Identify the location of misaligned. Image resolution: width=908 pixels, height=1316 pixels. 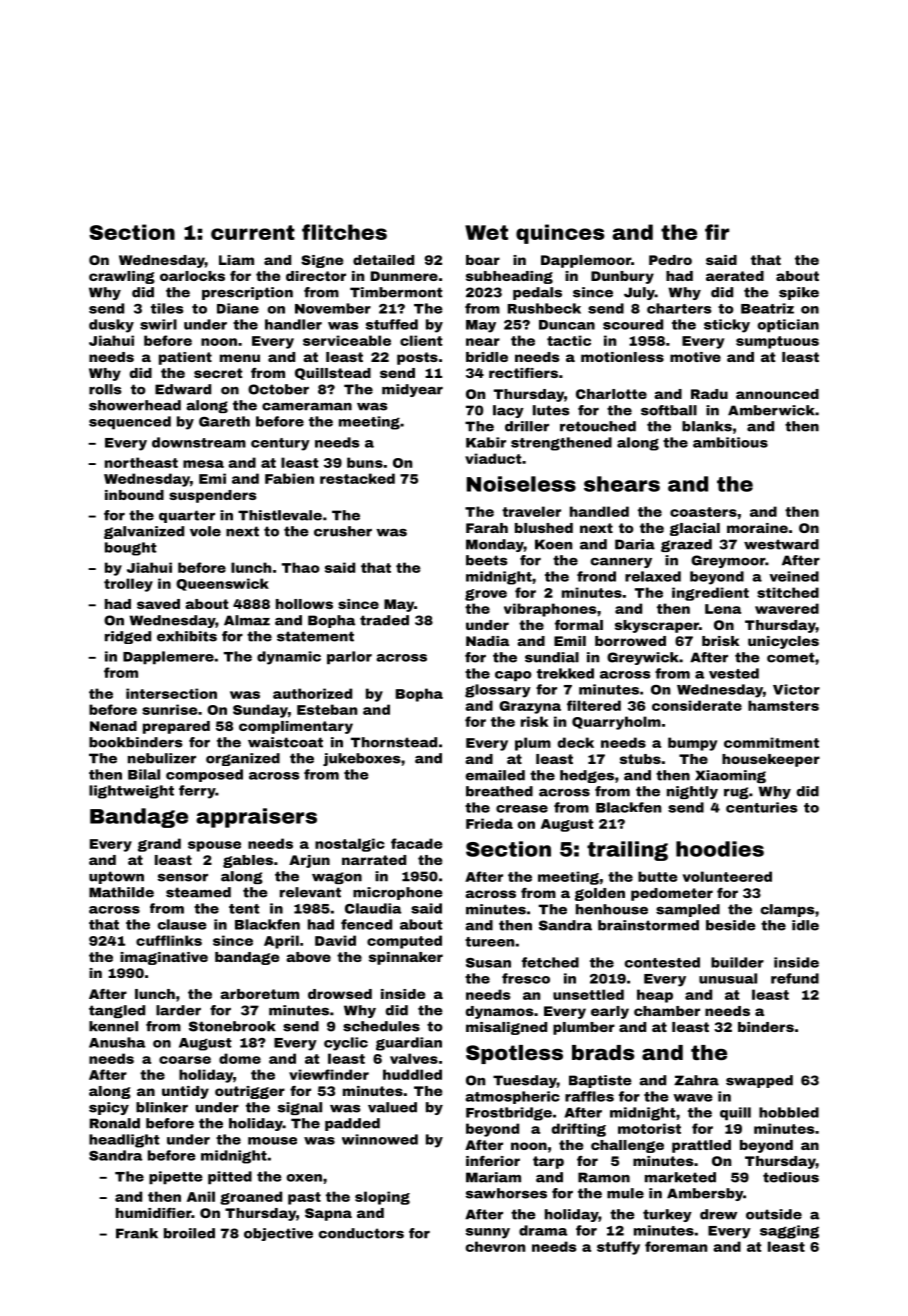
(506, 1028).
